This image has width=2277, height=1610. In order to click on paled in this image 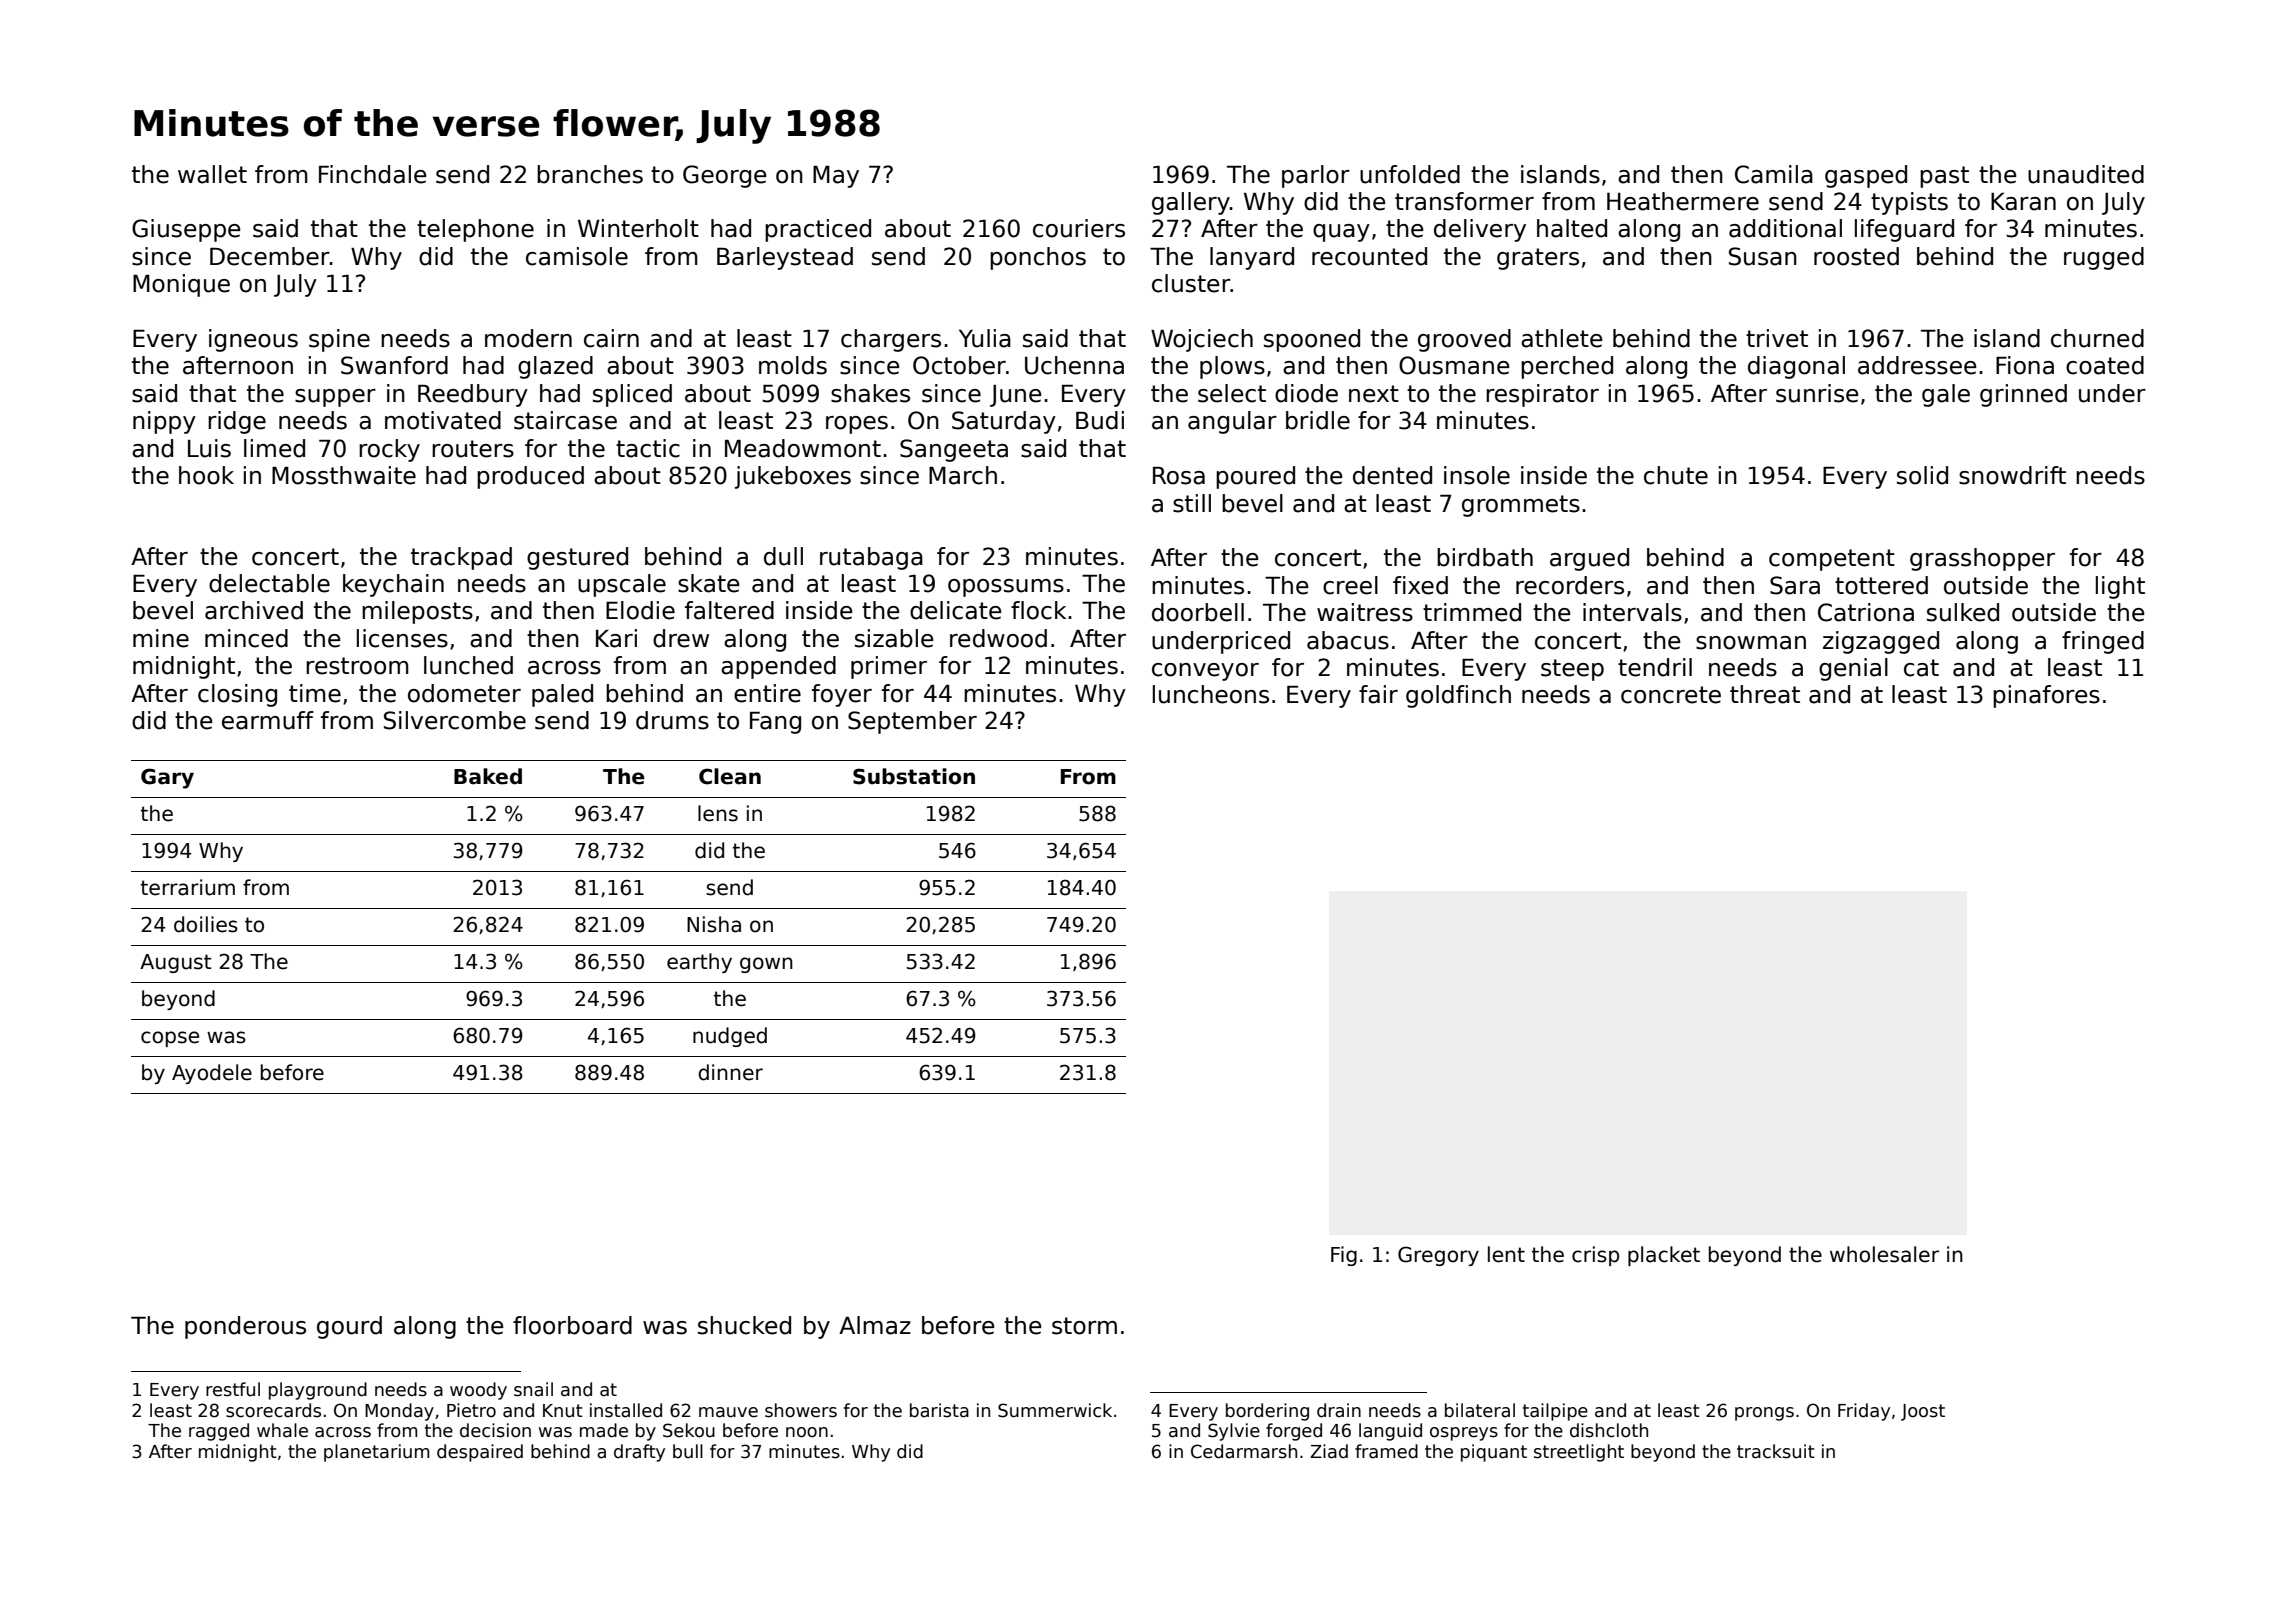, I will do `click(562, 695)`.
